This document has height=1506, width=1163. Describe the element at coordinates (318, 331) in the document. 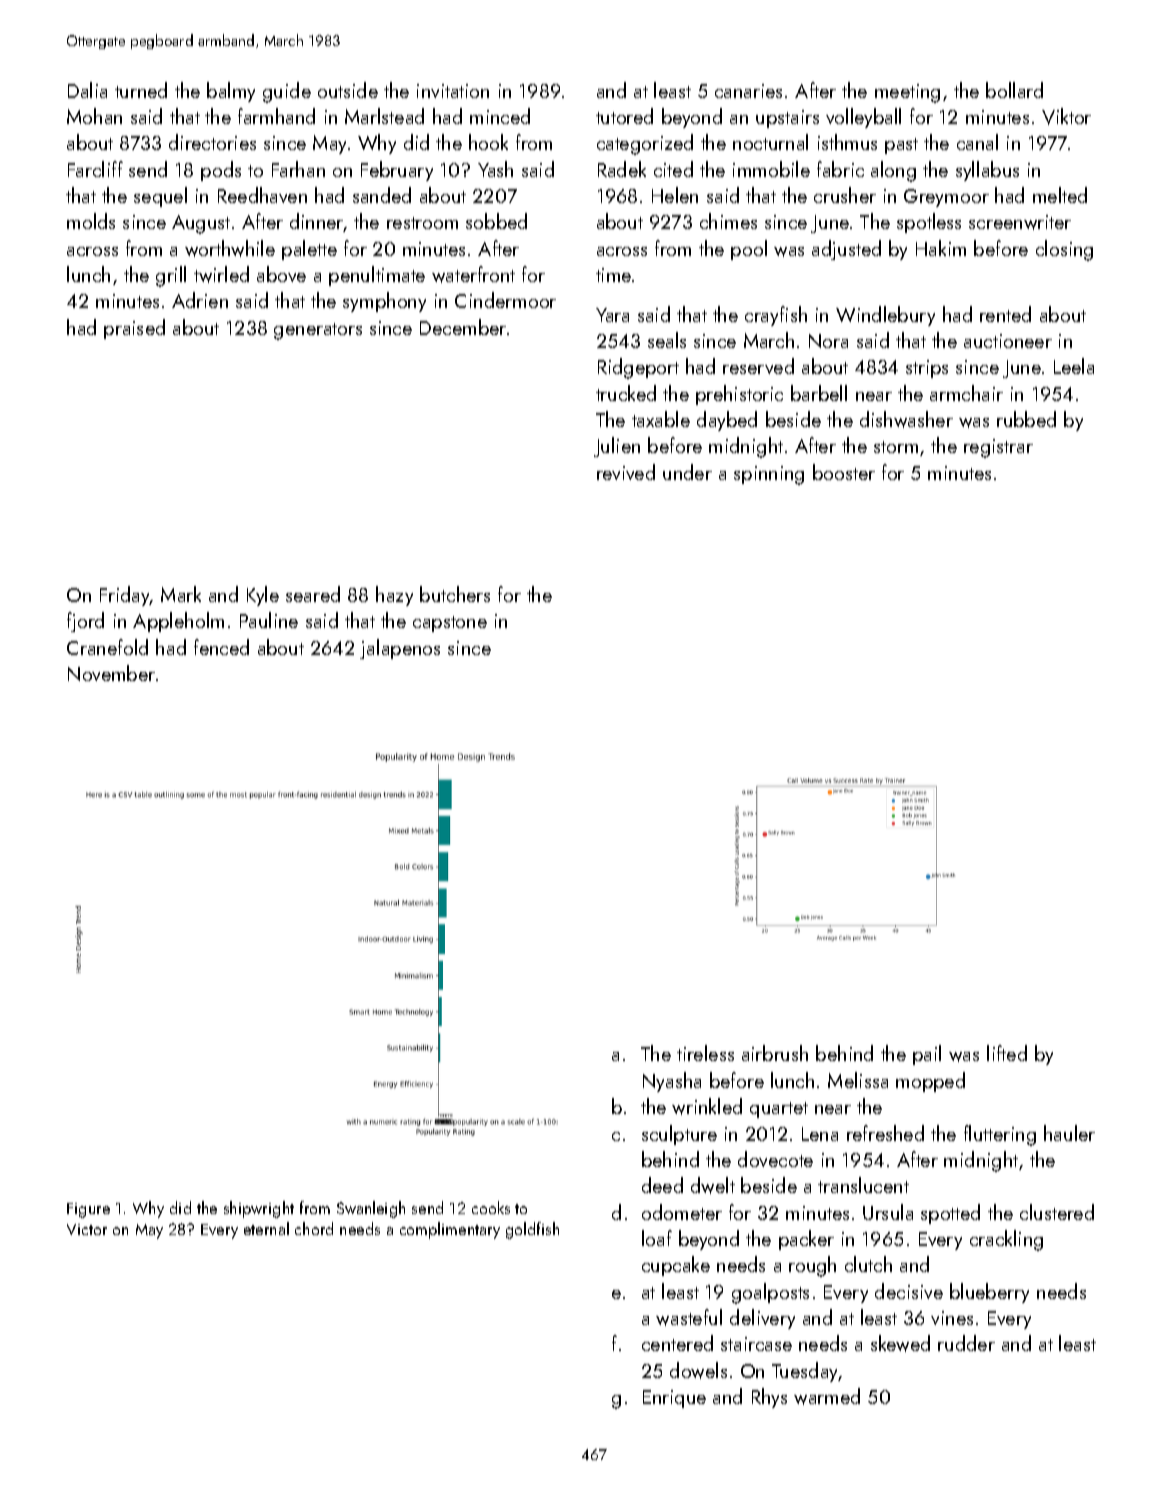

I see `generators` at that location.
